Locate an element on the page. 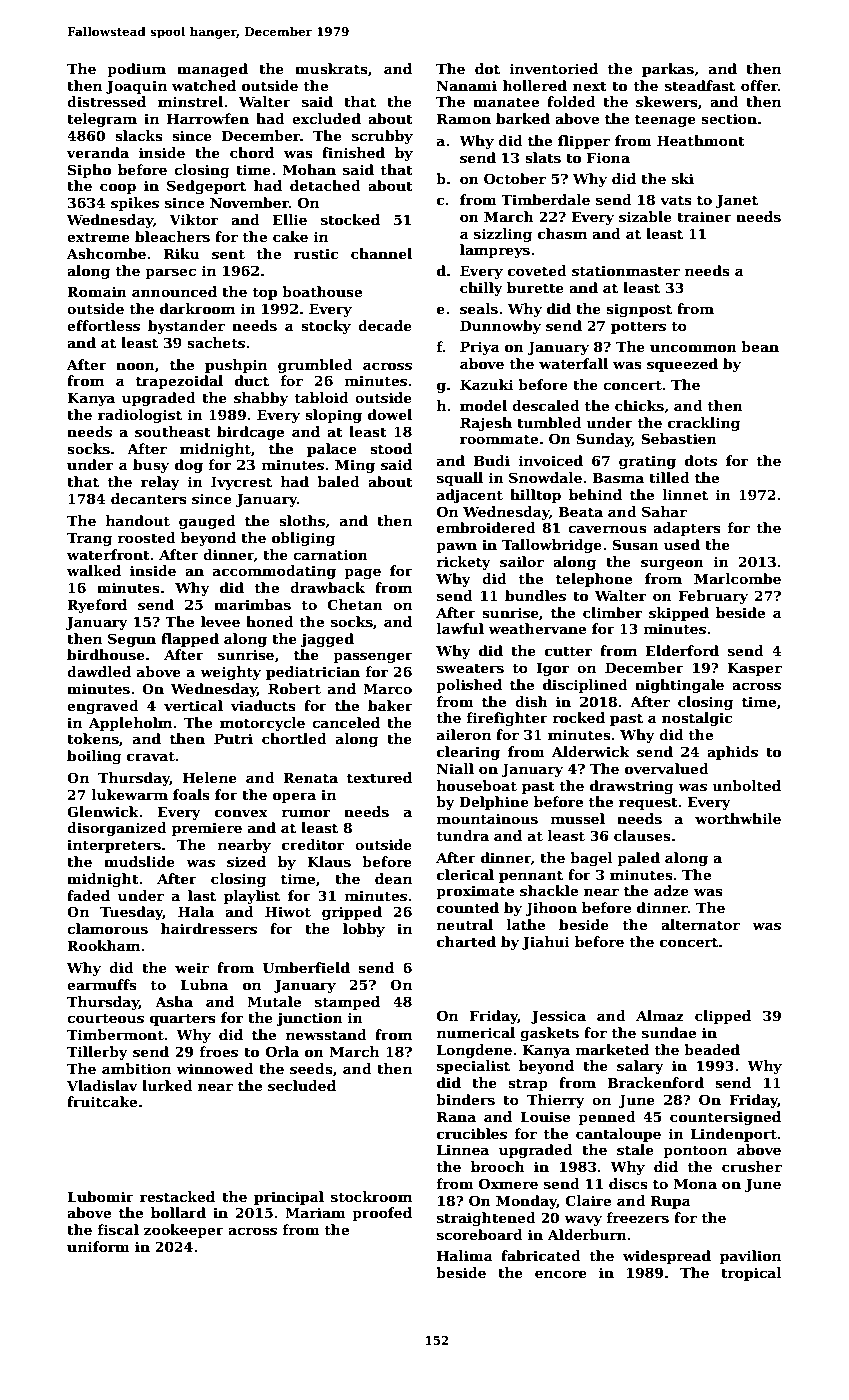 The image size is (849, 1400). Trang is located at coordinates (89, 539).
